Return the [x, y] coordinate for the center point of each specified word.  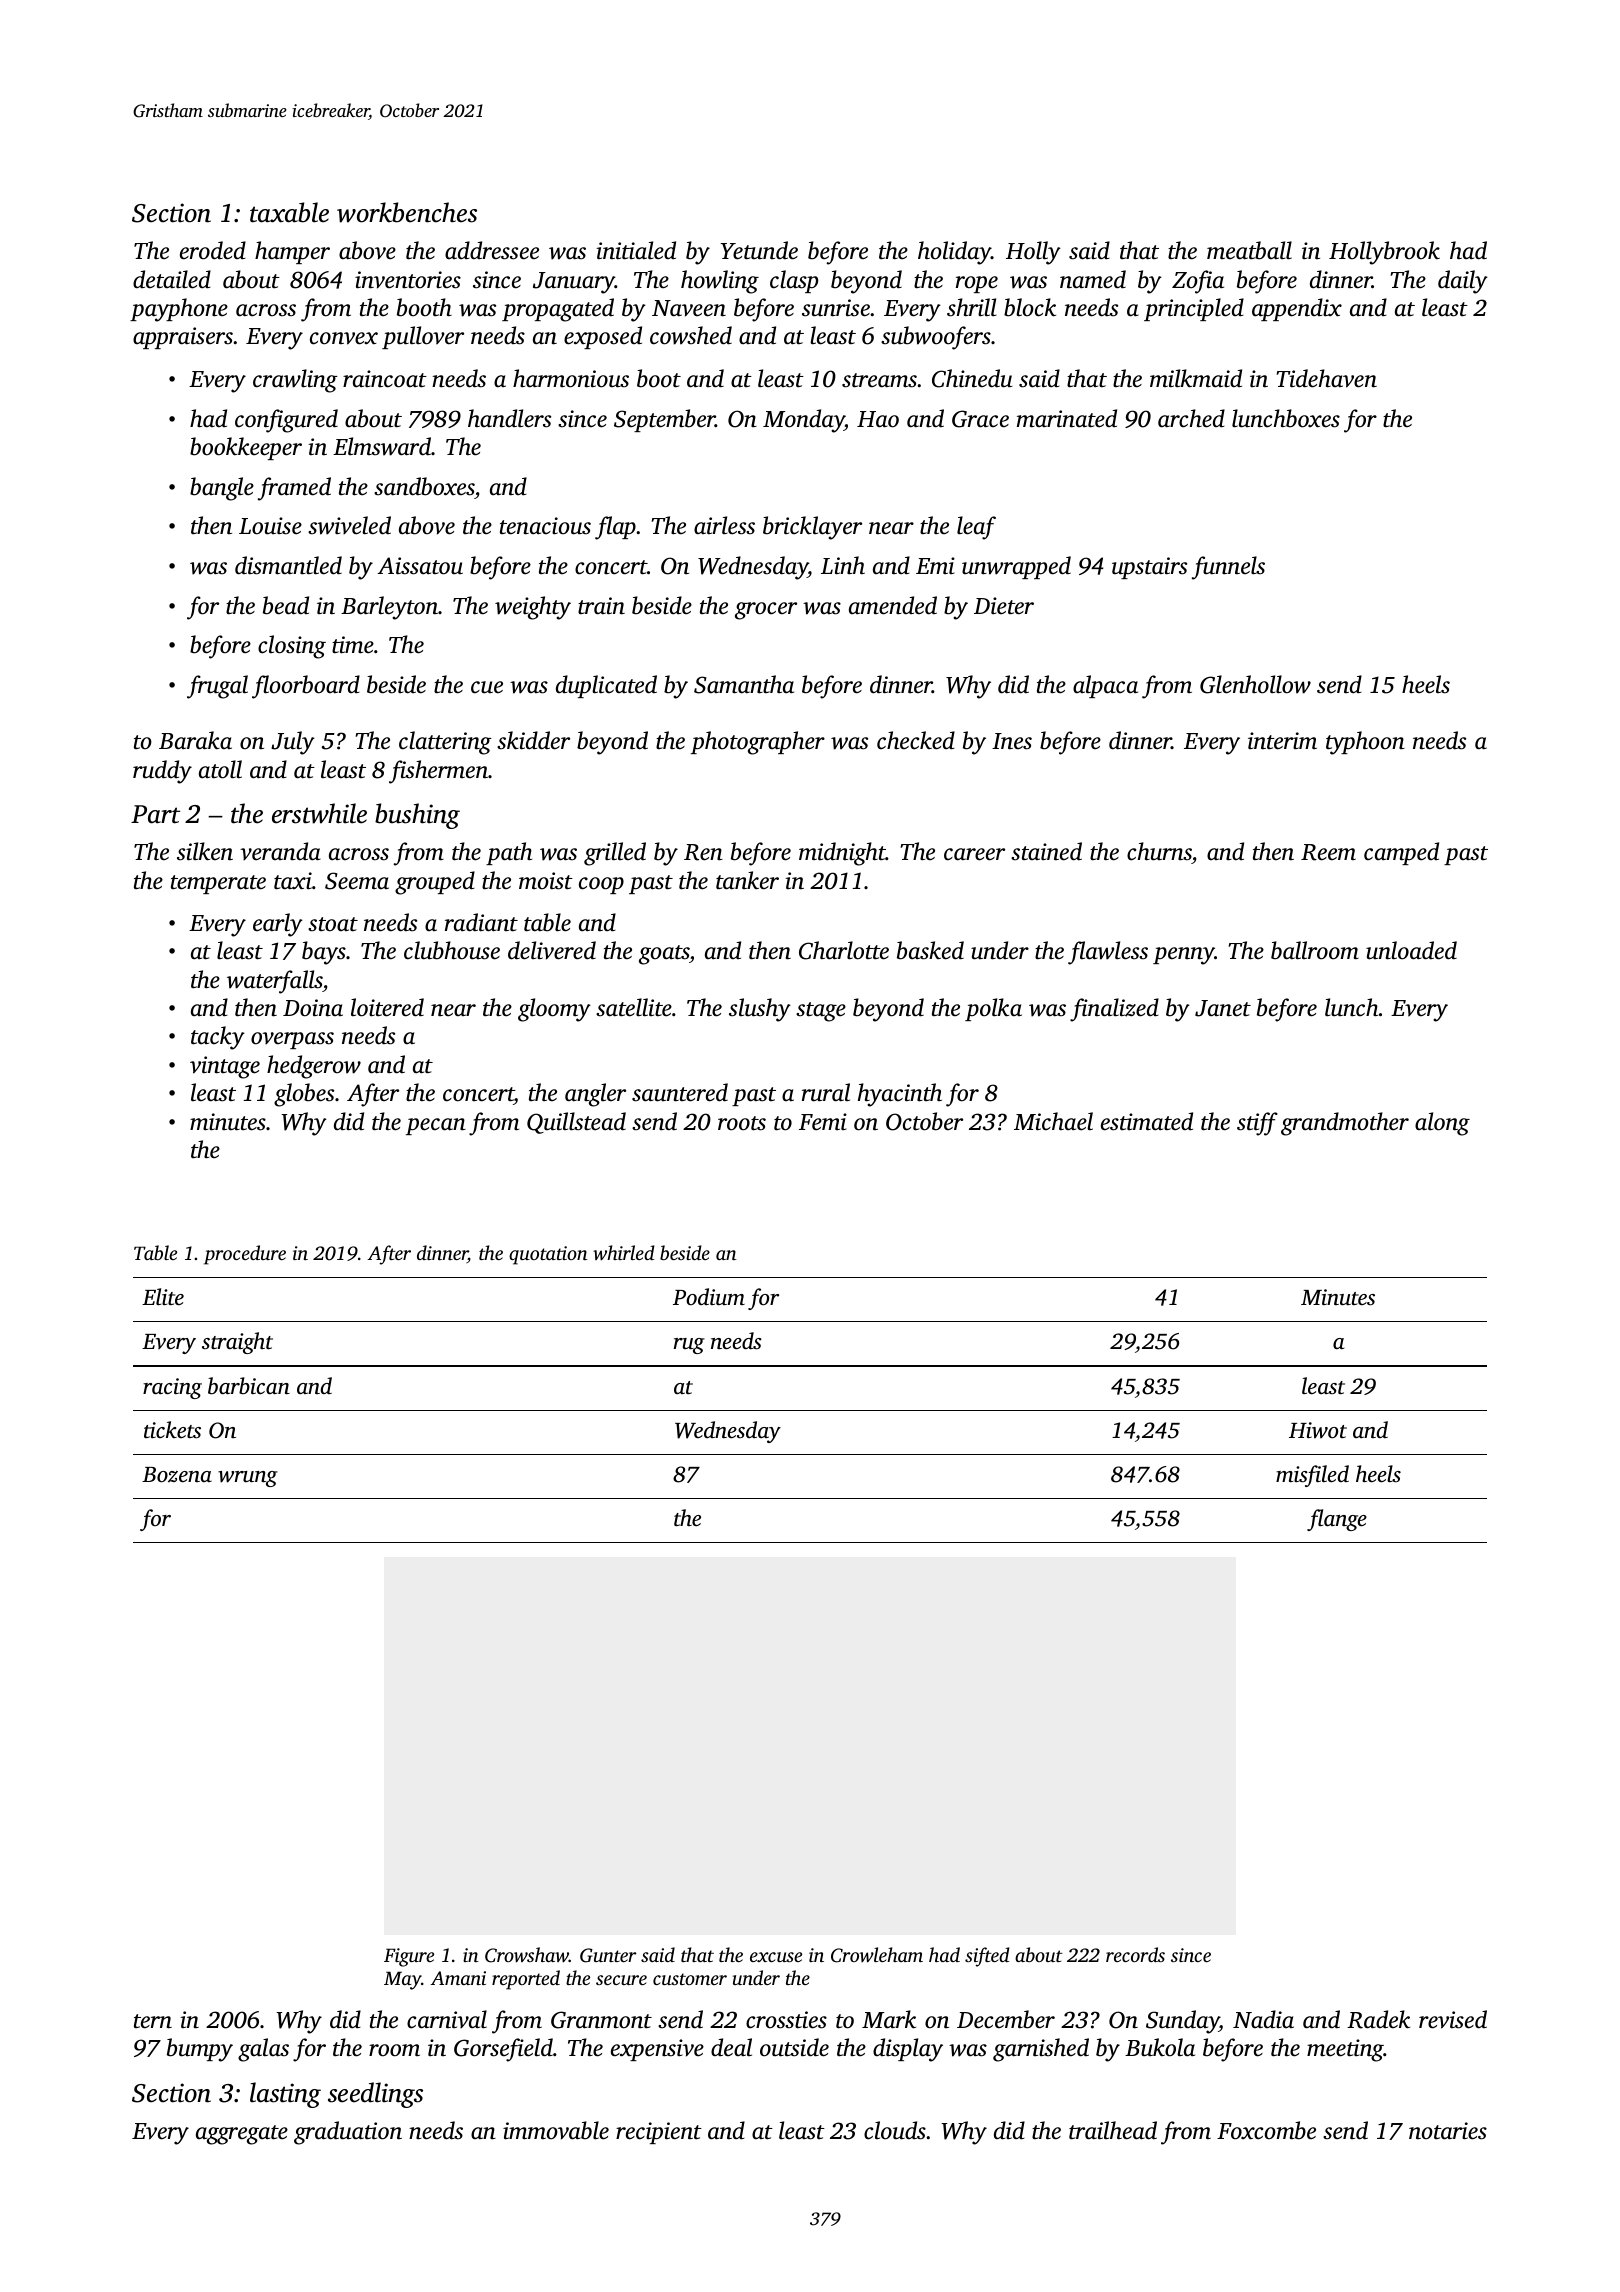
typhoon [1365, 743]
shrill [971, 307]
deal [731, 2047]
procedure [245, 1255]
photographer [758, 743]
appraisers [183, 338]
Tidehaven [1327, 378]
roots [742, 1123]
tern [153, 2021]
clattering [445, 743]
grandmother [1345, 1124]
